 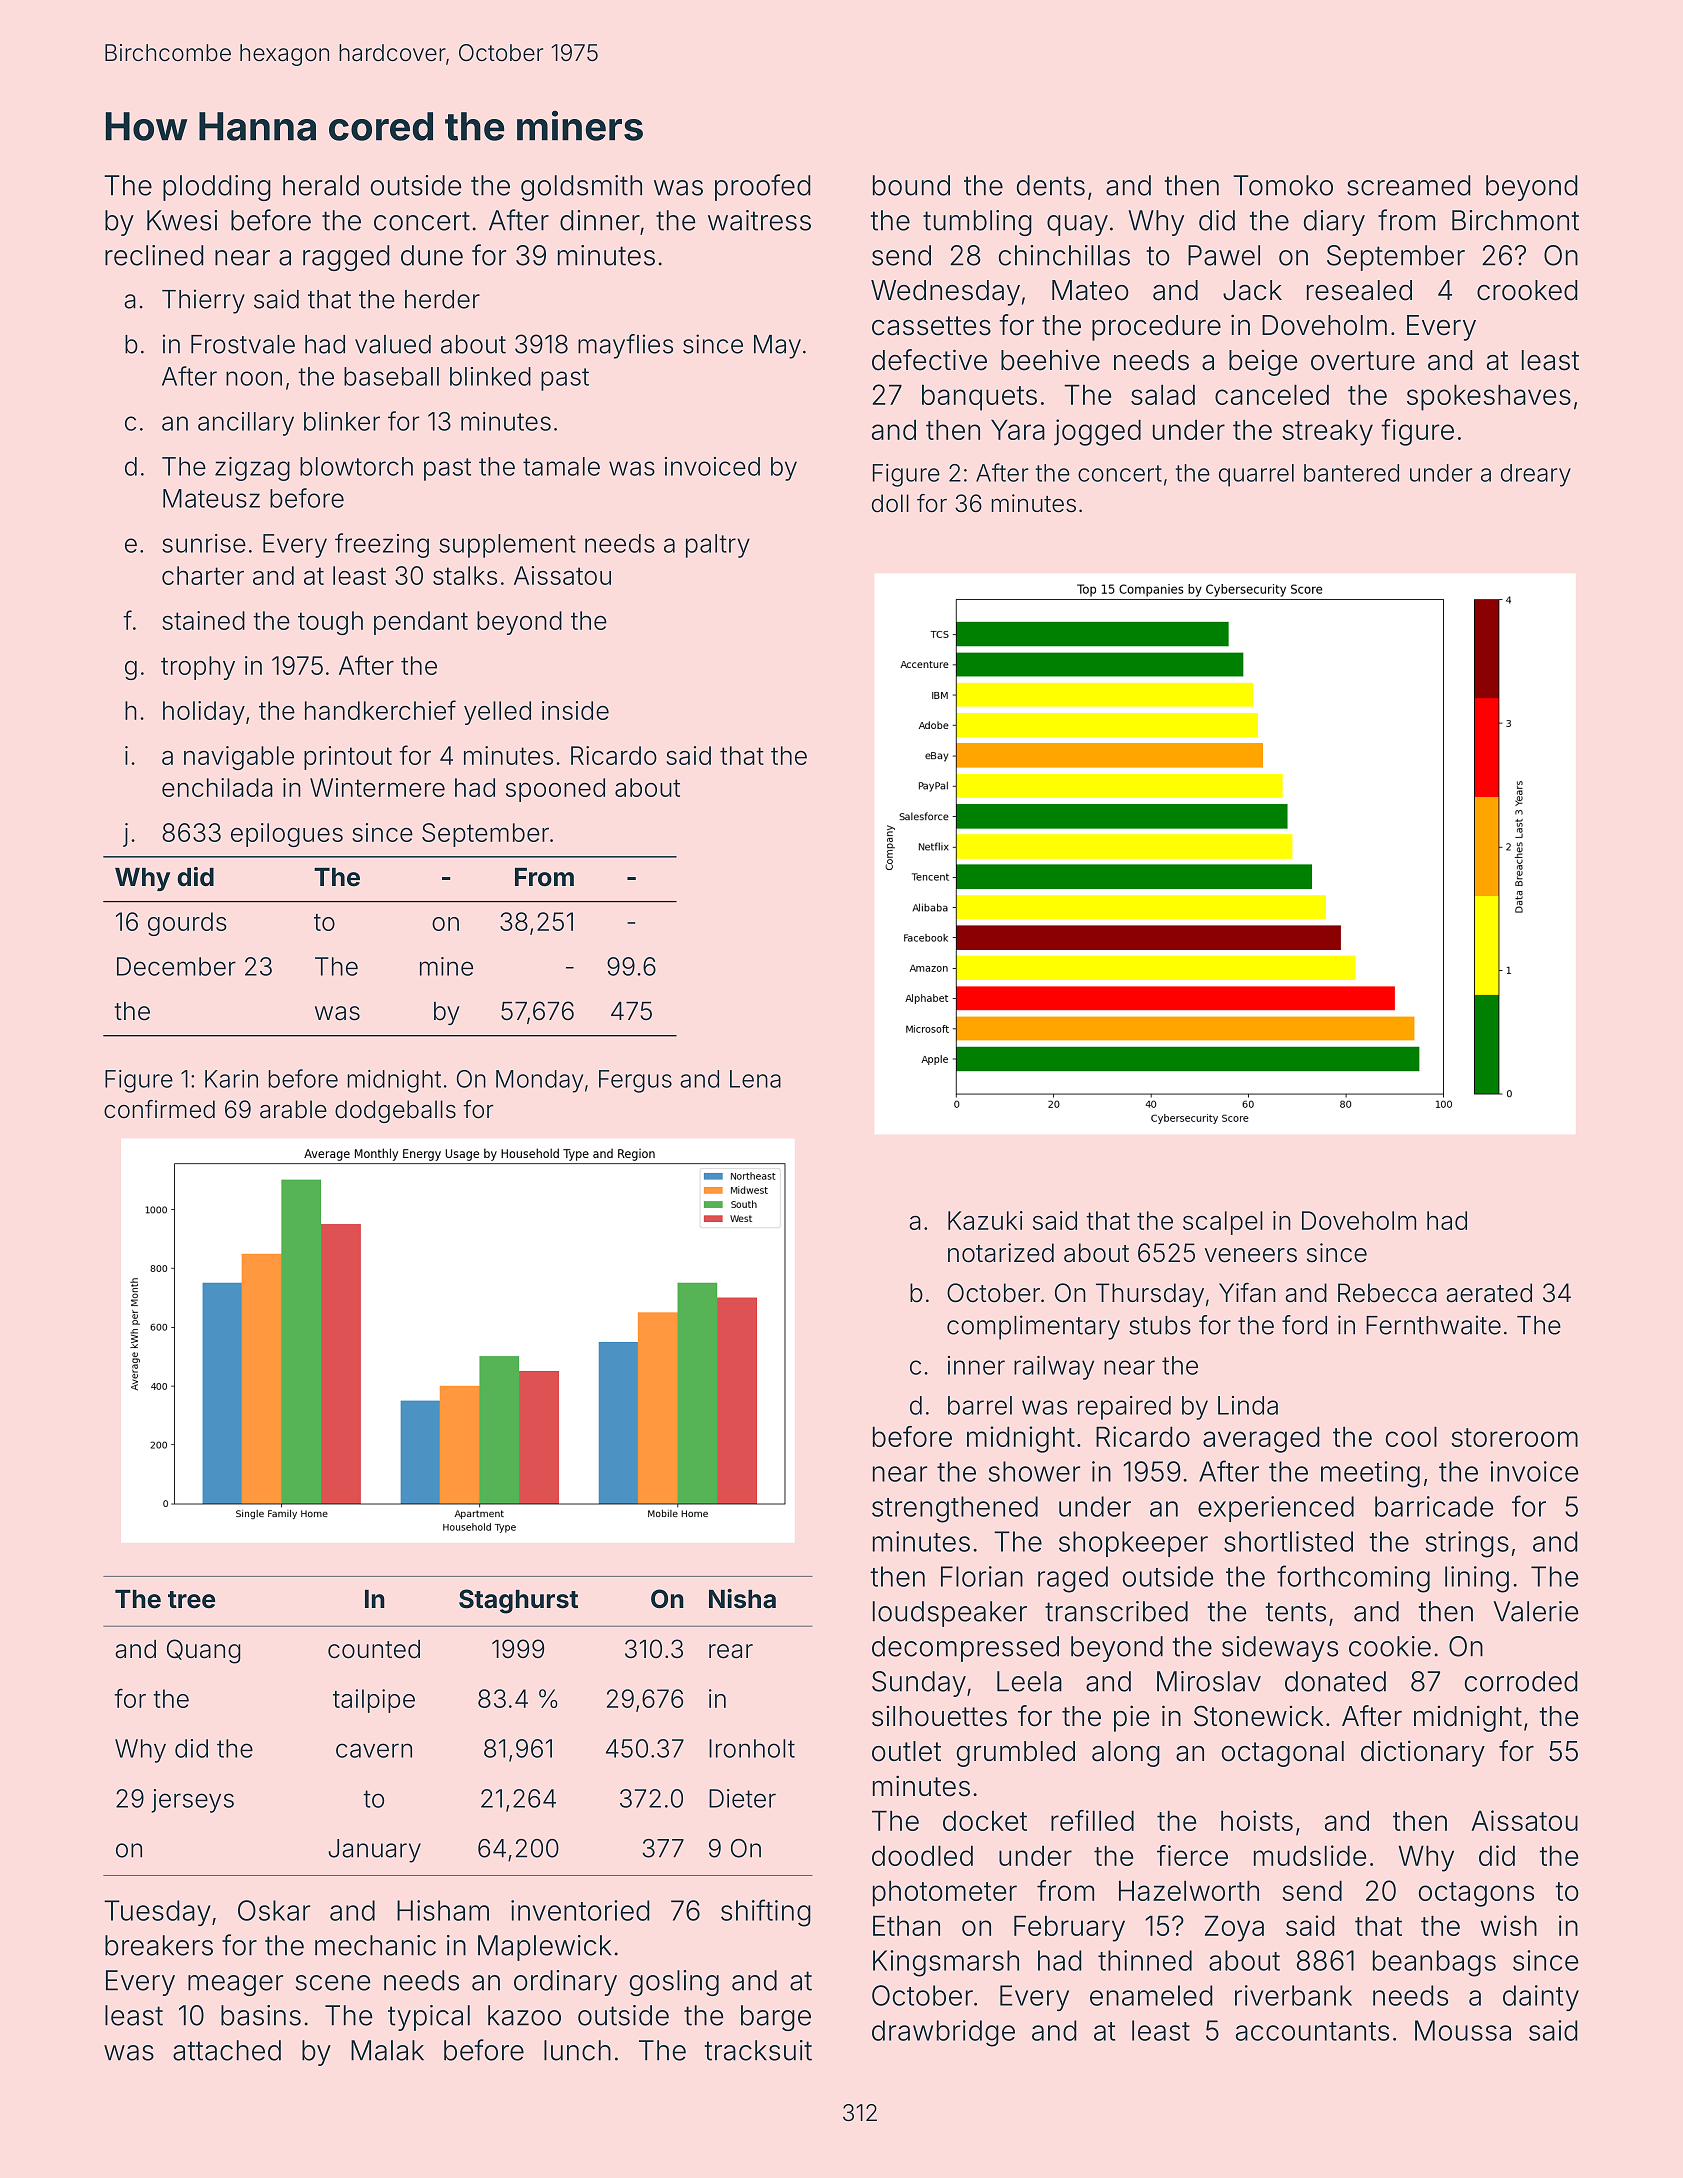 I want to click on Lena, so click(x=755, y=1079).
